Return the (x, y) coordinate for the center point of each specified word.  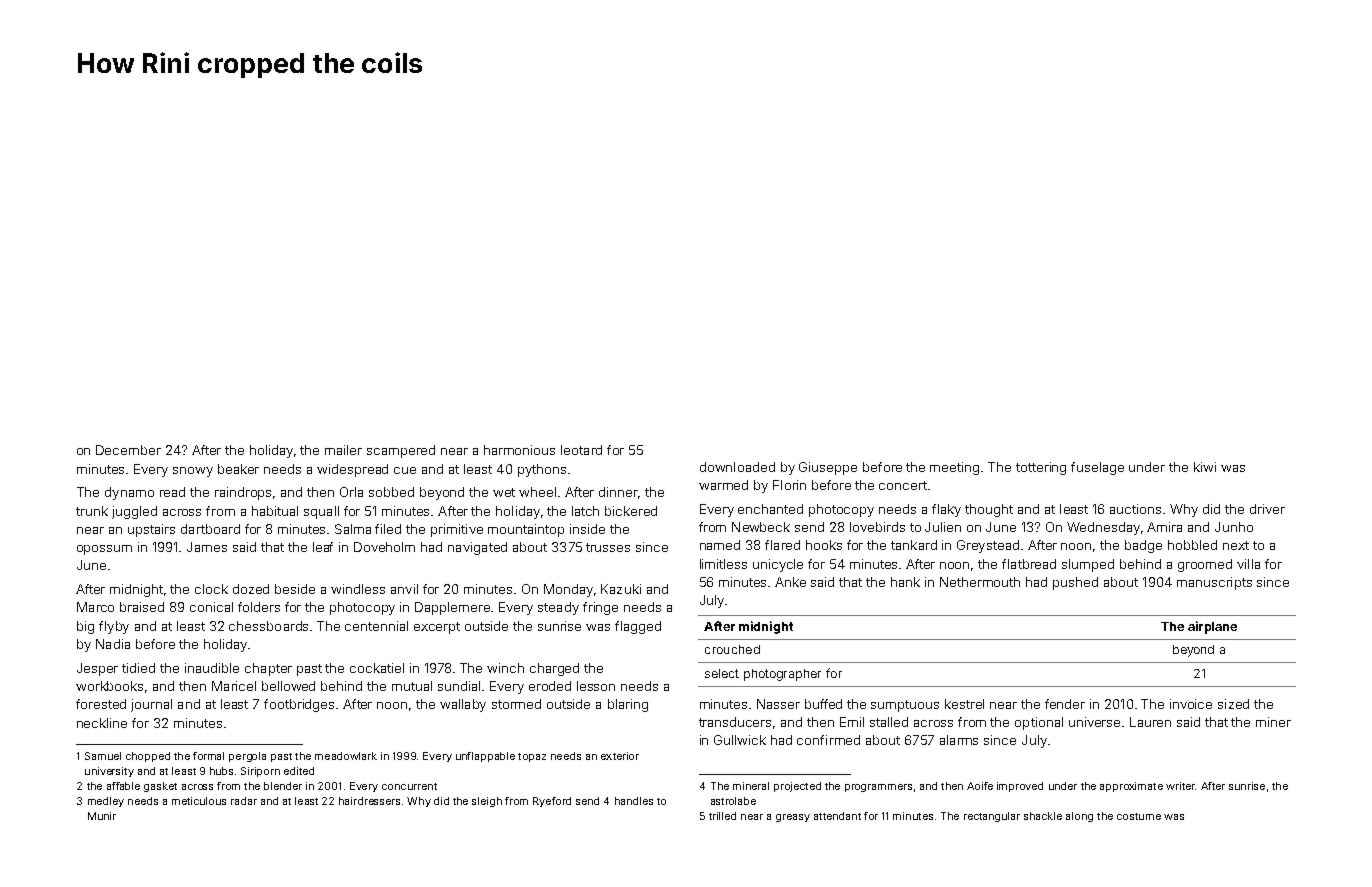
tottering (1041, 468)
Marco (95, 607)
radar (244, 801)
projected (797, 787)
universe (1094, 722)
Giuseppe (828, 468)
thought (989, 510)
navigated (477, 548)
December (128, 450)
